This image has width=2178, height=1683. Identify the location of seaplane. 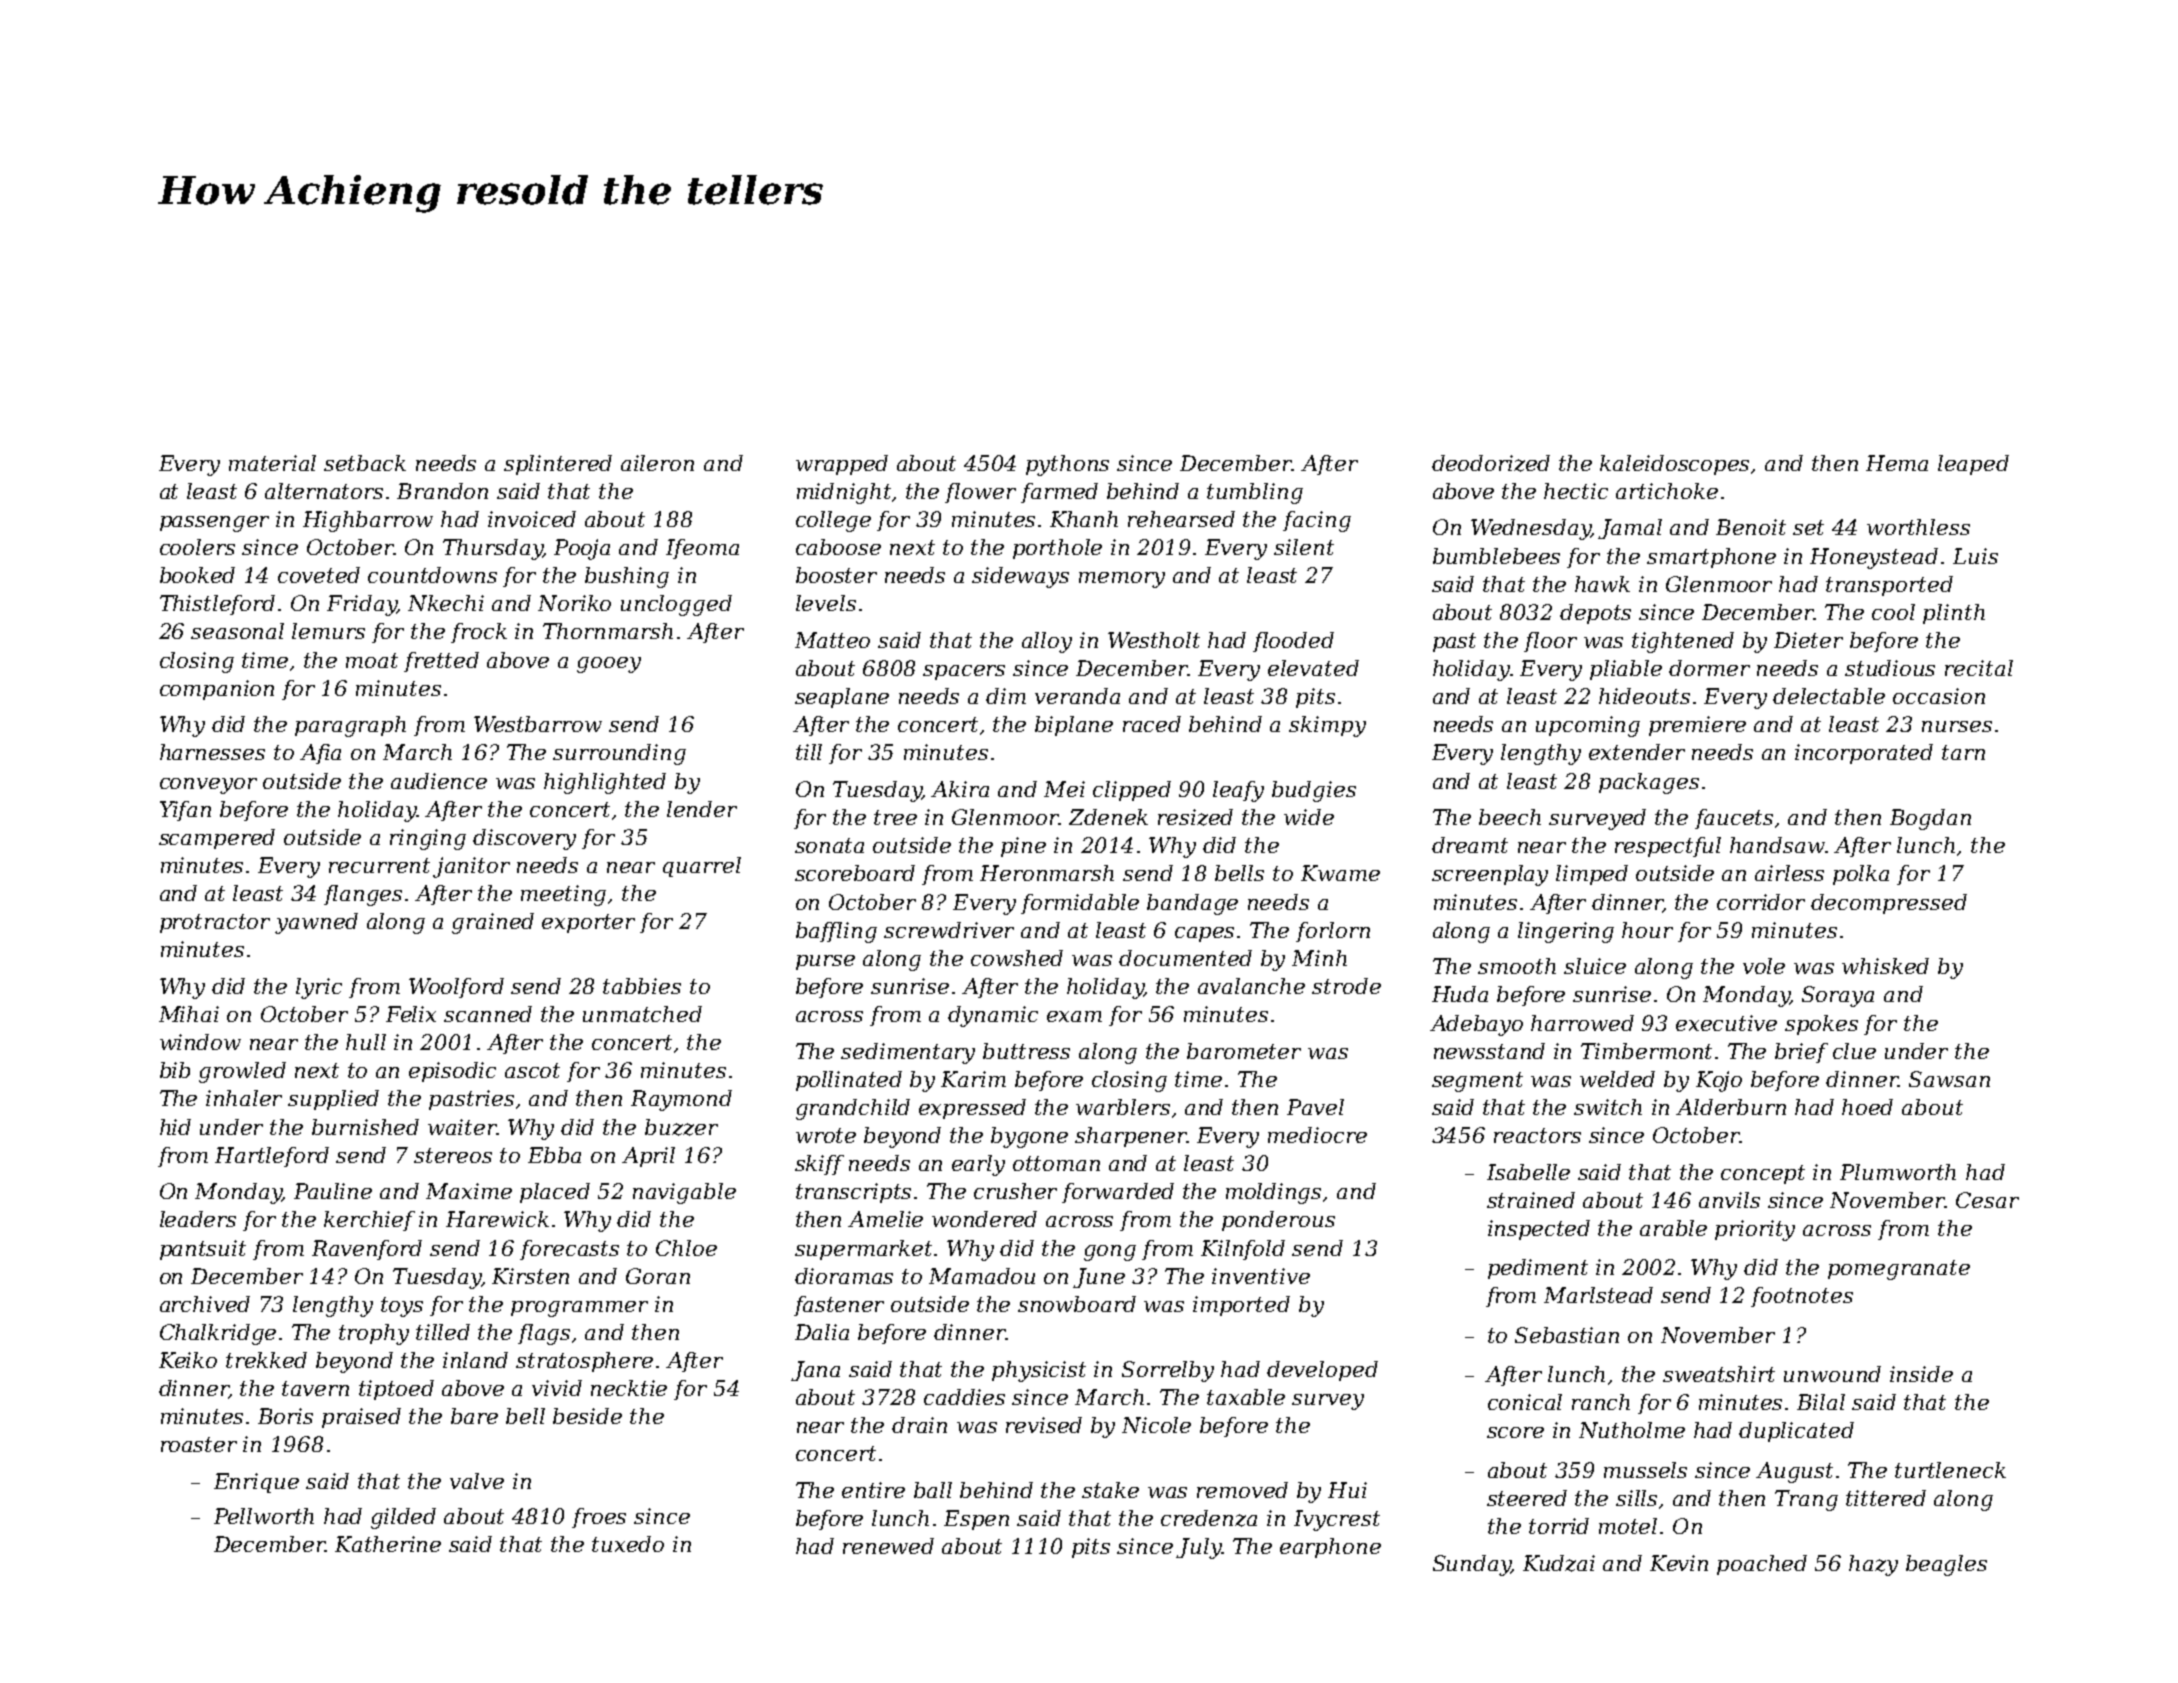
(842, 698).
